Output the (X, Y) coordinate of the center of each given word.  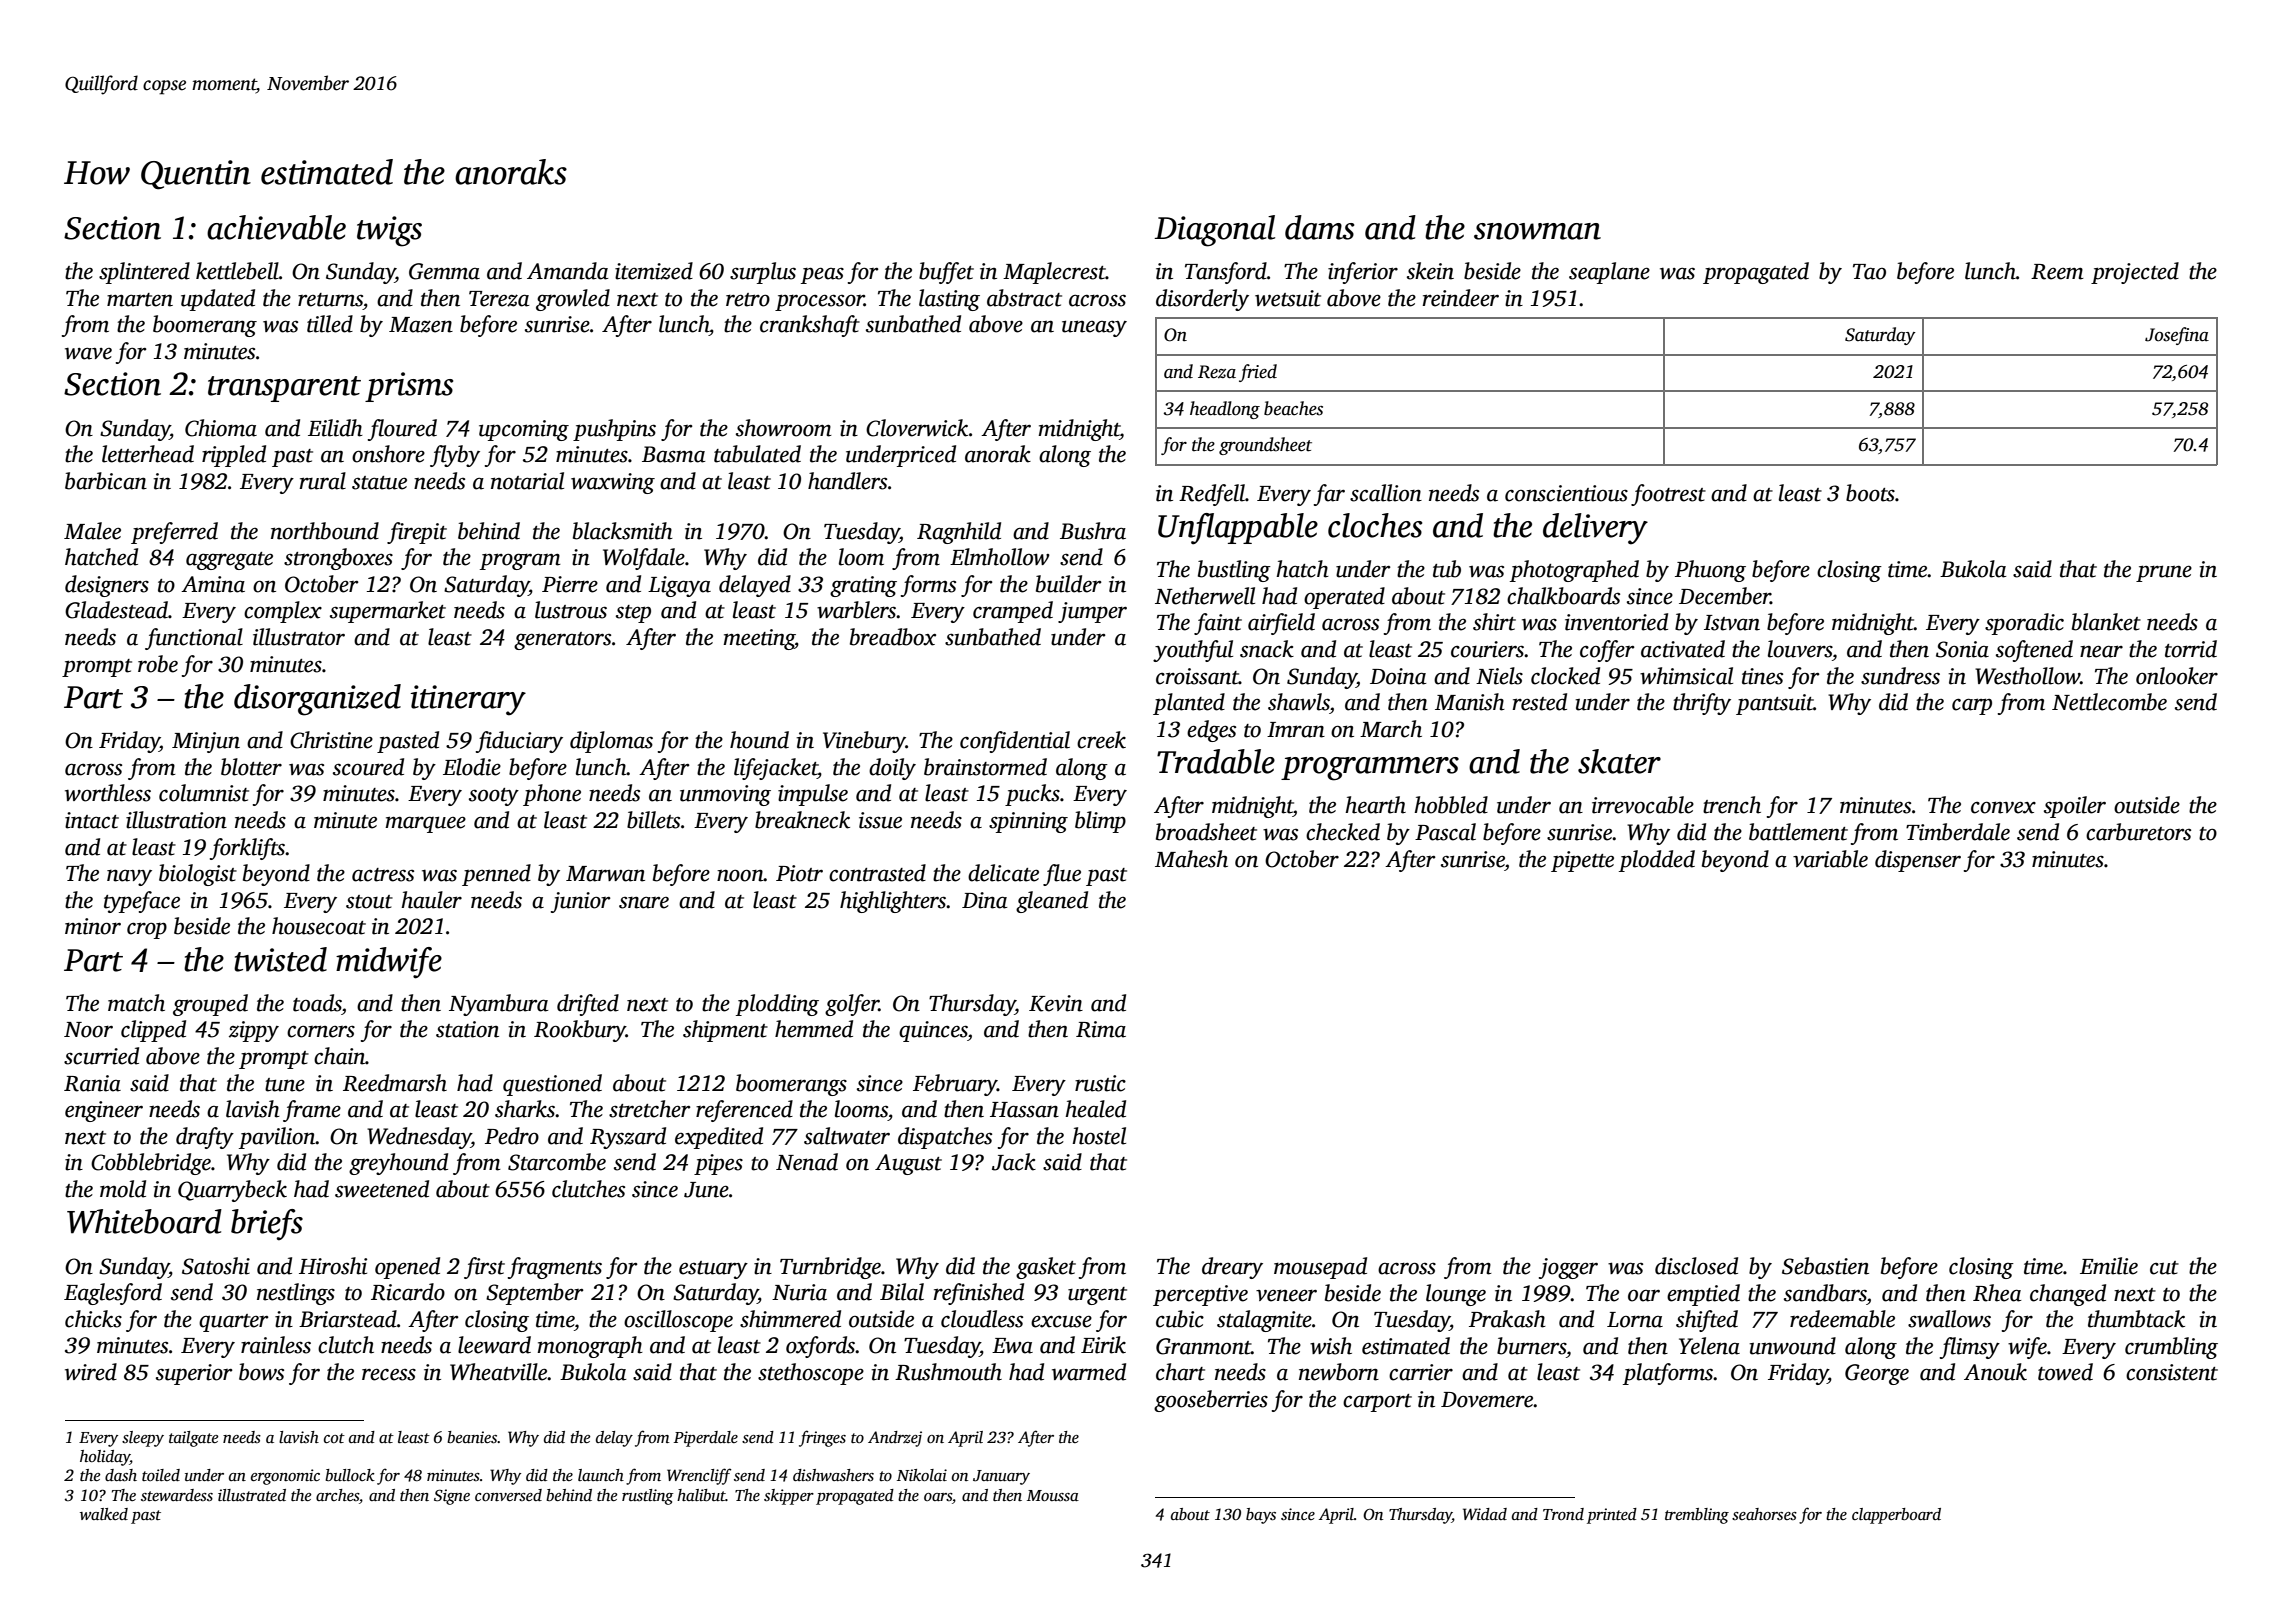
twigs (389, 231)
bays (1261, 1516)
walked (104, 1514)
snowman (1537, 231)
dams (1319, 227)
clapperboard (1896, 1516)
